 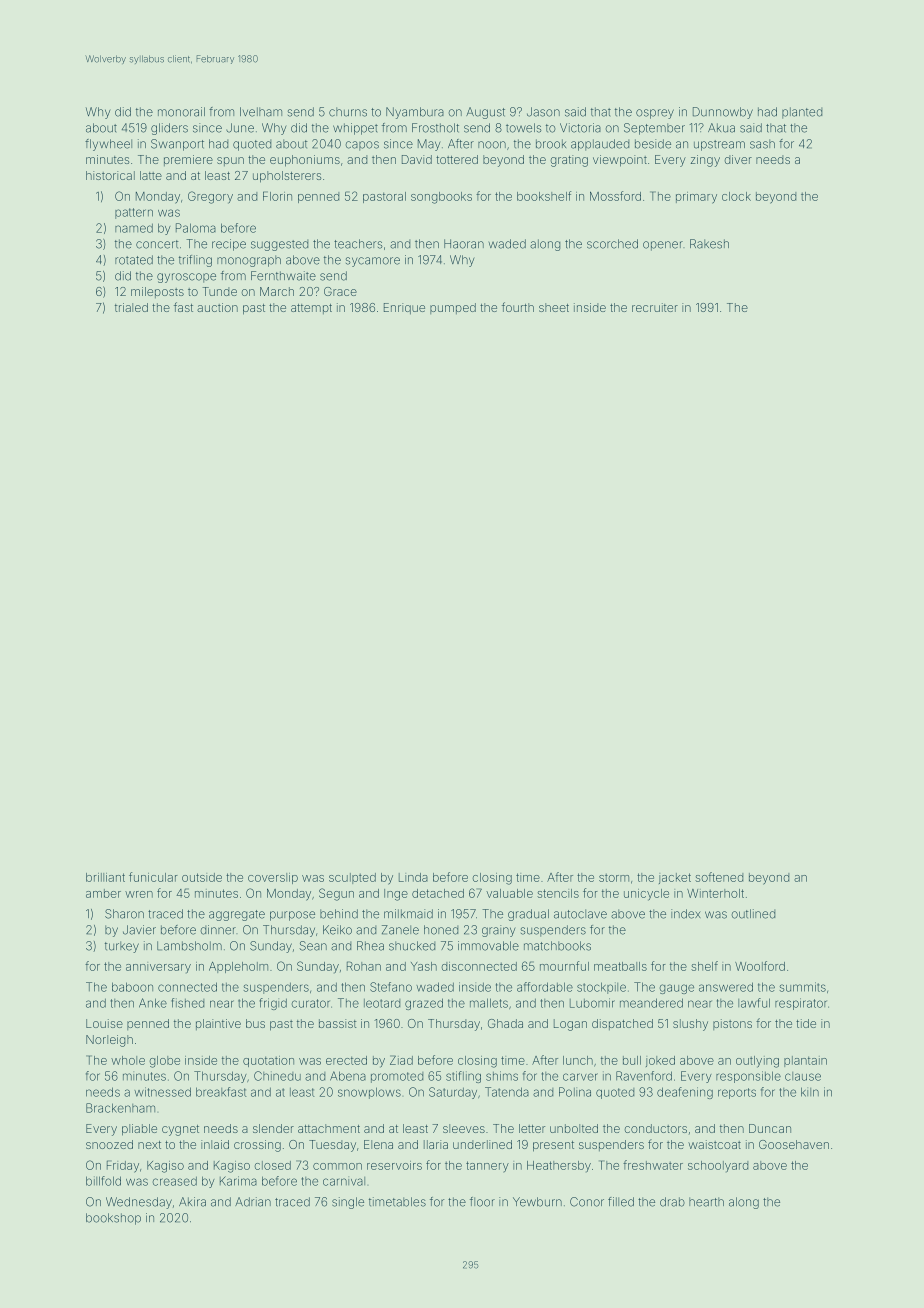 What do you see at coordinates (215, 1144) in the screenshot?
I see `inlaid` at bounding box center [215, 1144].
